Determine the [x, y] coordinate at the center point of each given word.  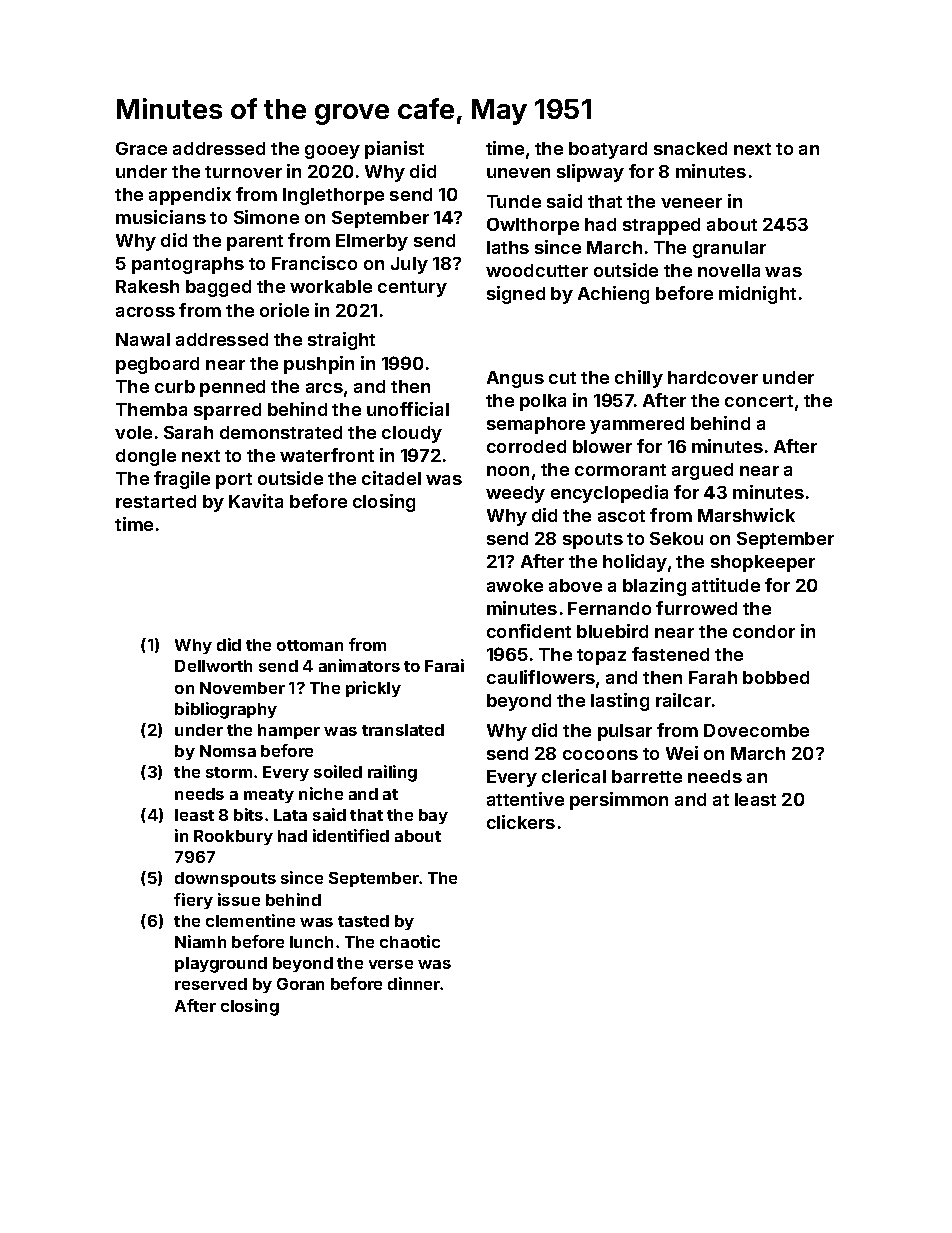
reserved [211, 984]
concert [759, 401]
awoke [515, 585]
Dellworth [213, 666]
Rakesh [147, 286]
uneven [518, 173]
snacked [690, 148]
